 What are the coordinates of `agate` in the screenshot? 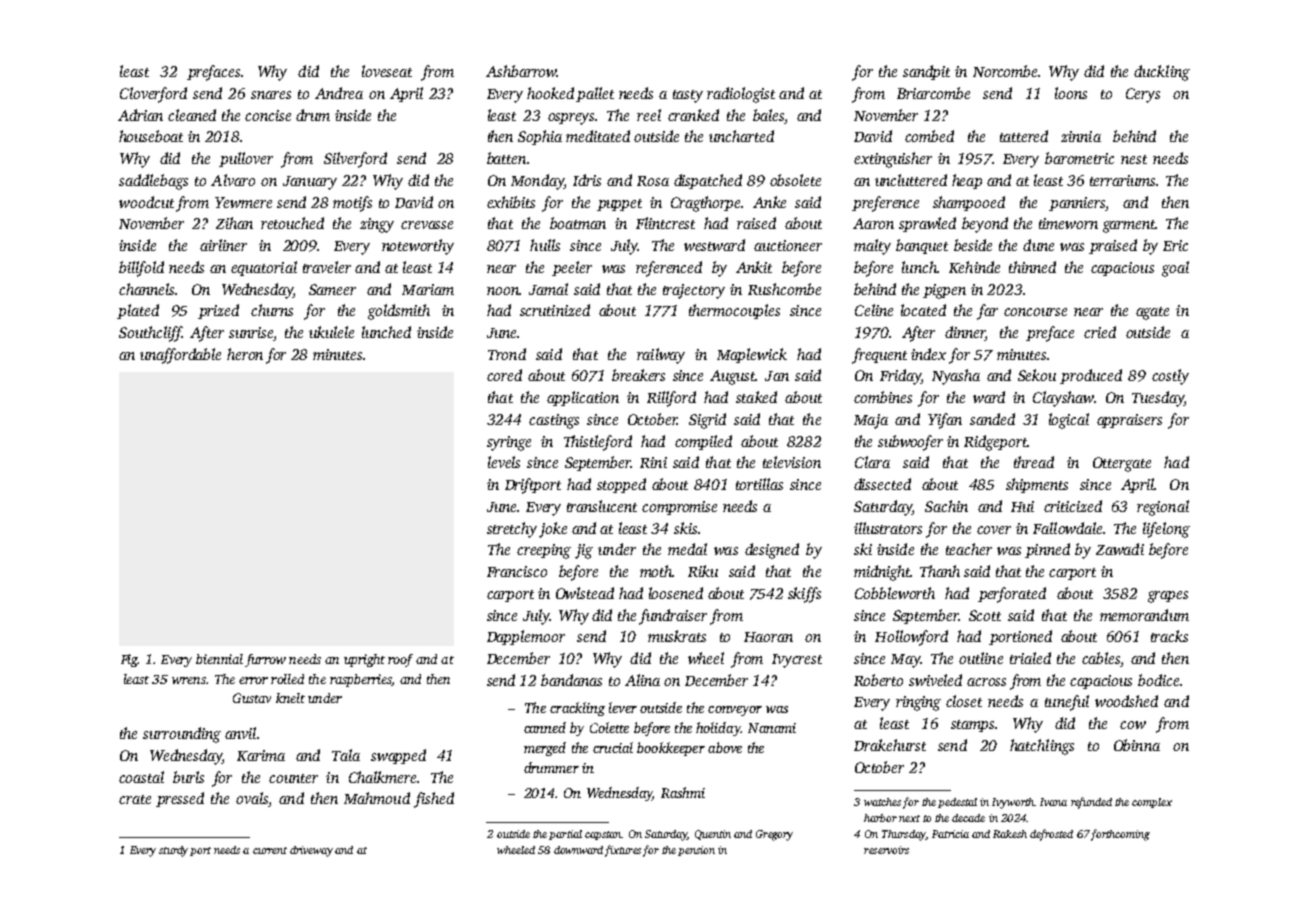 It's located at (1152, 313).
